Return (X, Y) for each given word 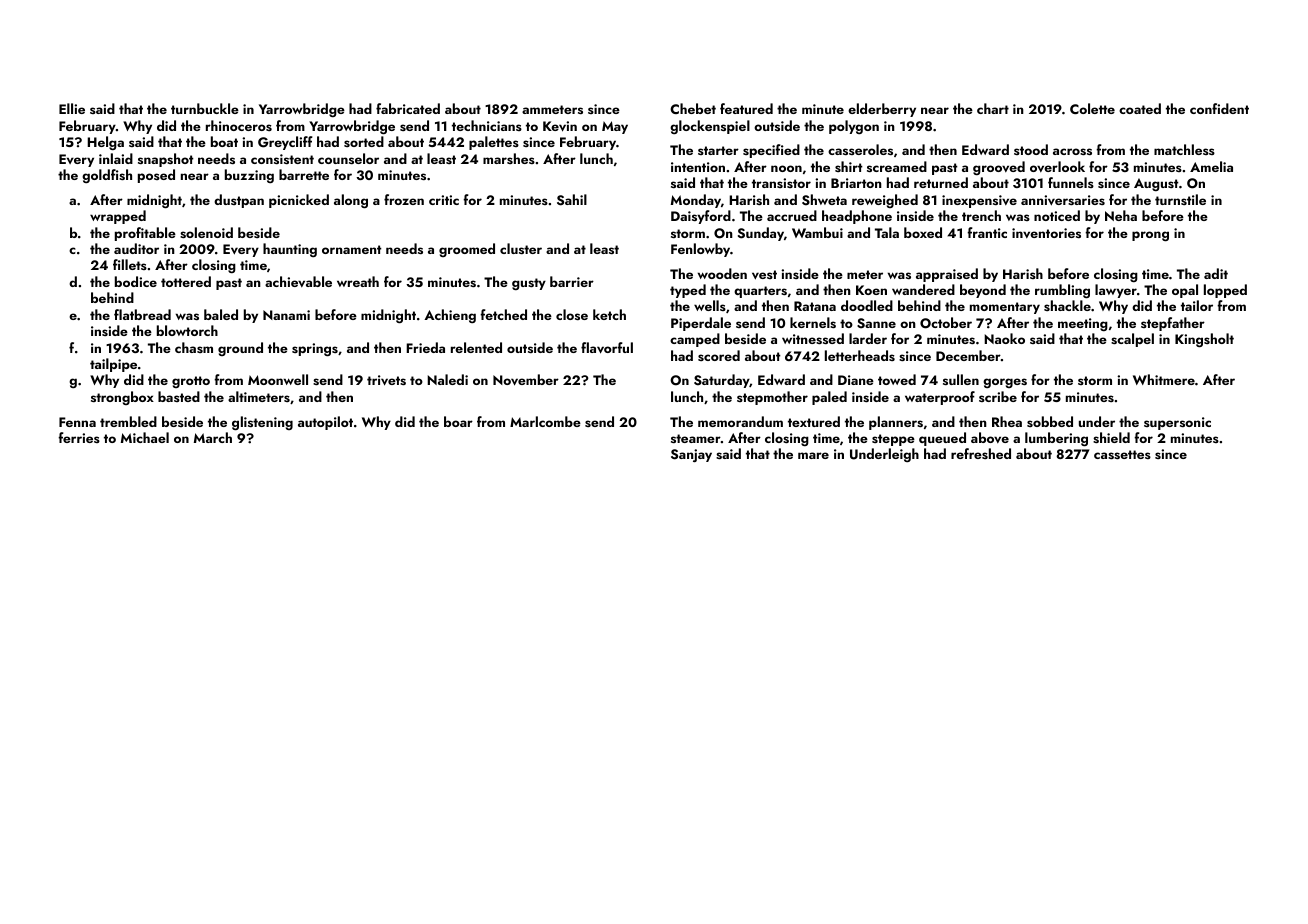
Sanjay (691, 455)
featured (746, 108)
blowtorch (187, 330)
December (968, 355)
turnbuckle (205, 108)
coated (1140, 108)
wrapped (118, 217)
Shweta (824, 200)
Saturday (722, 381)
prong (1150, 236)
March (213, 437)
